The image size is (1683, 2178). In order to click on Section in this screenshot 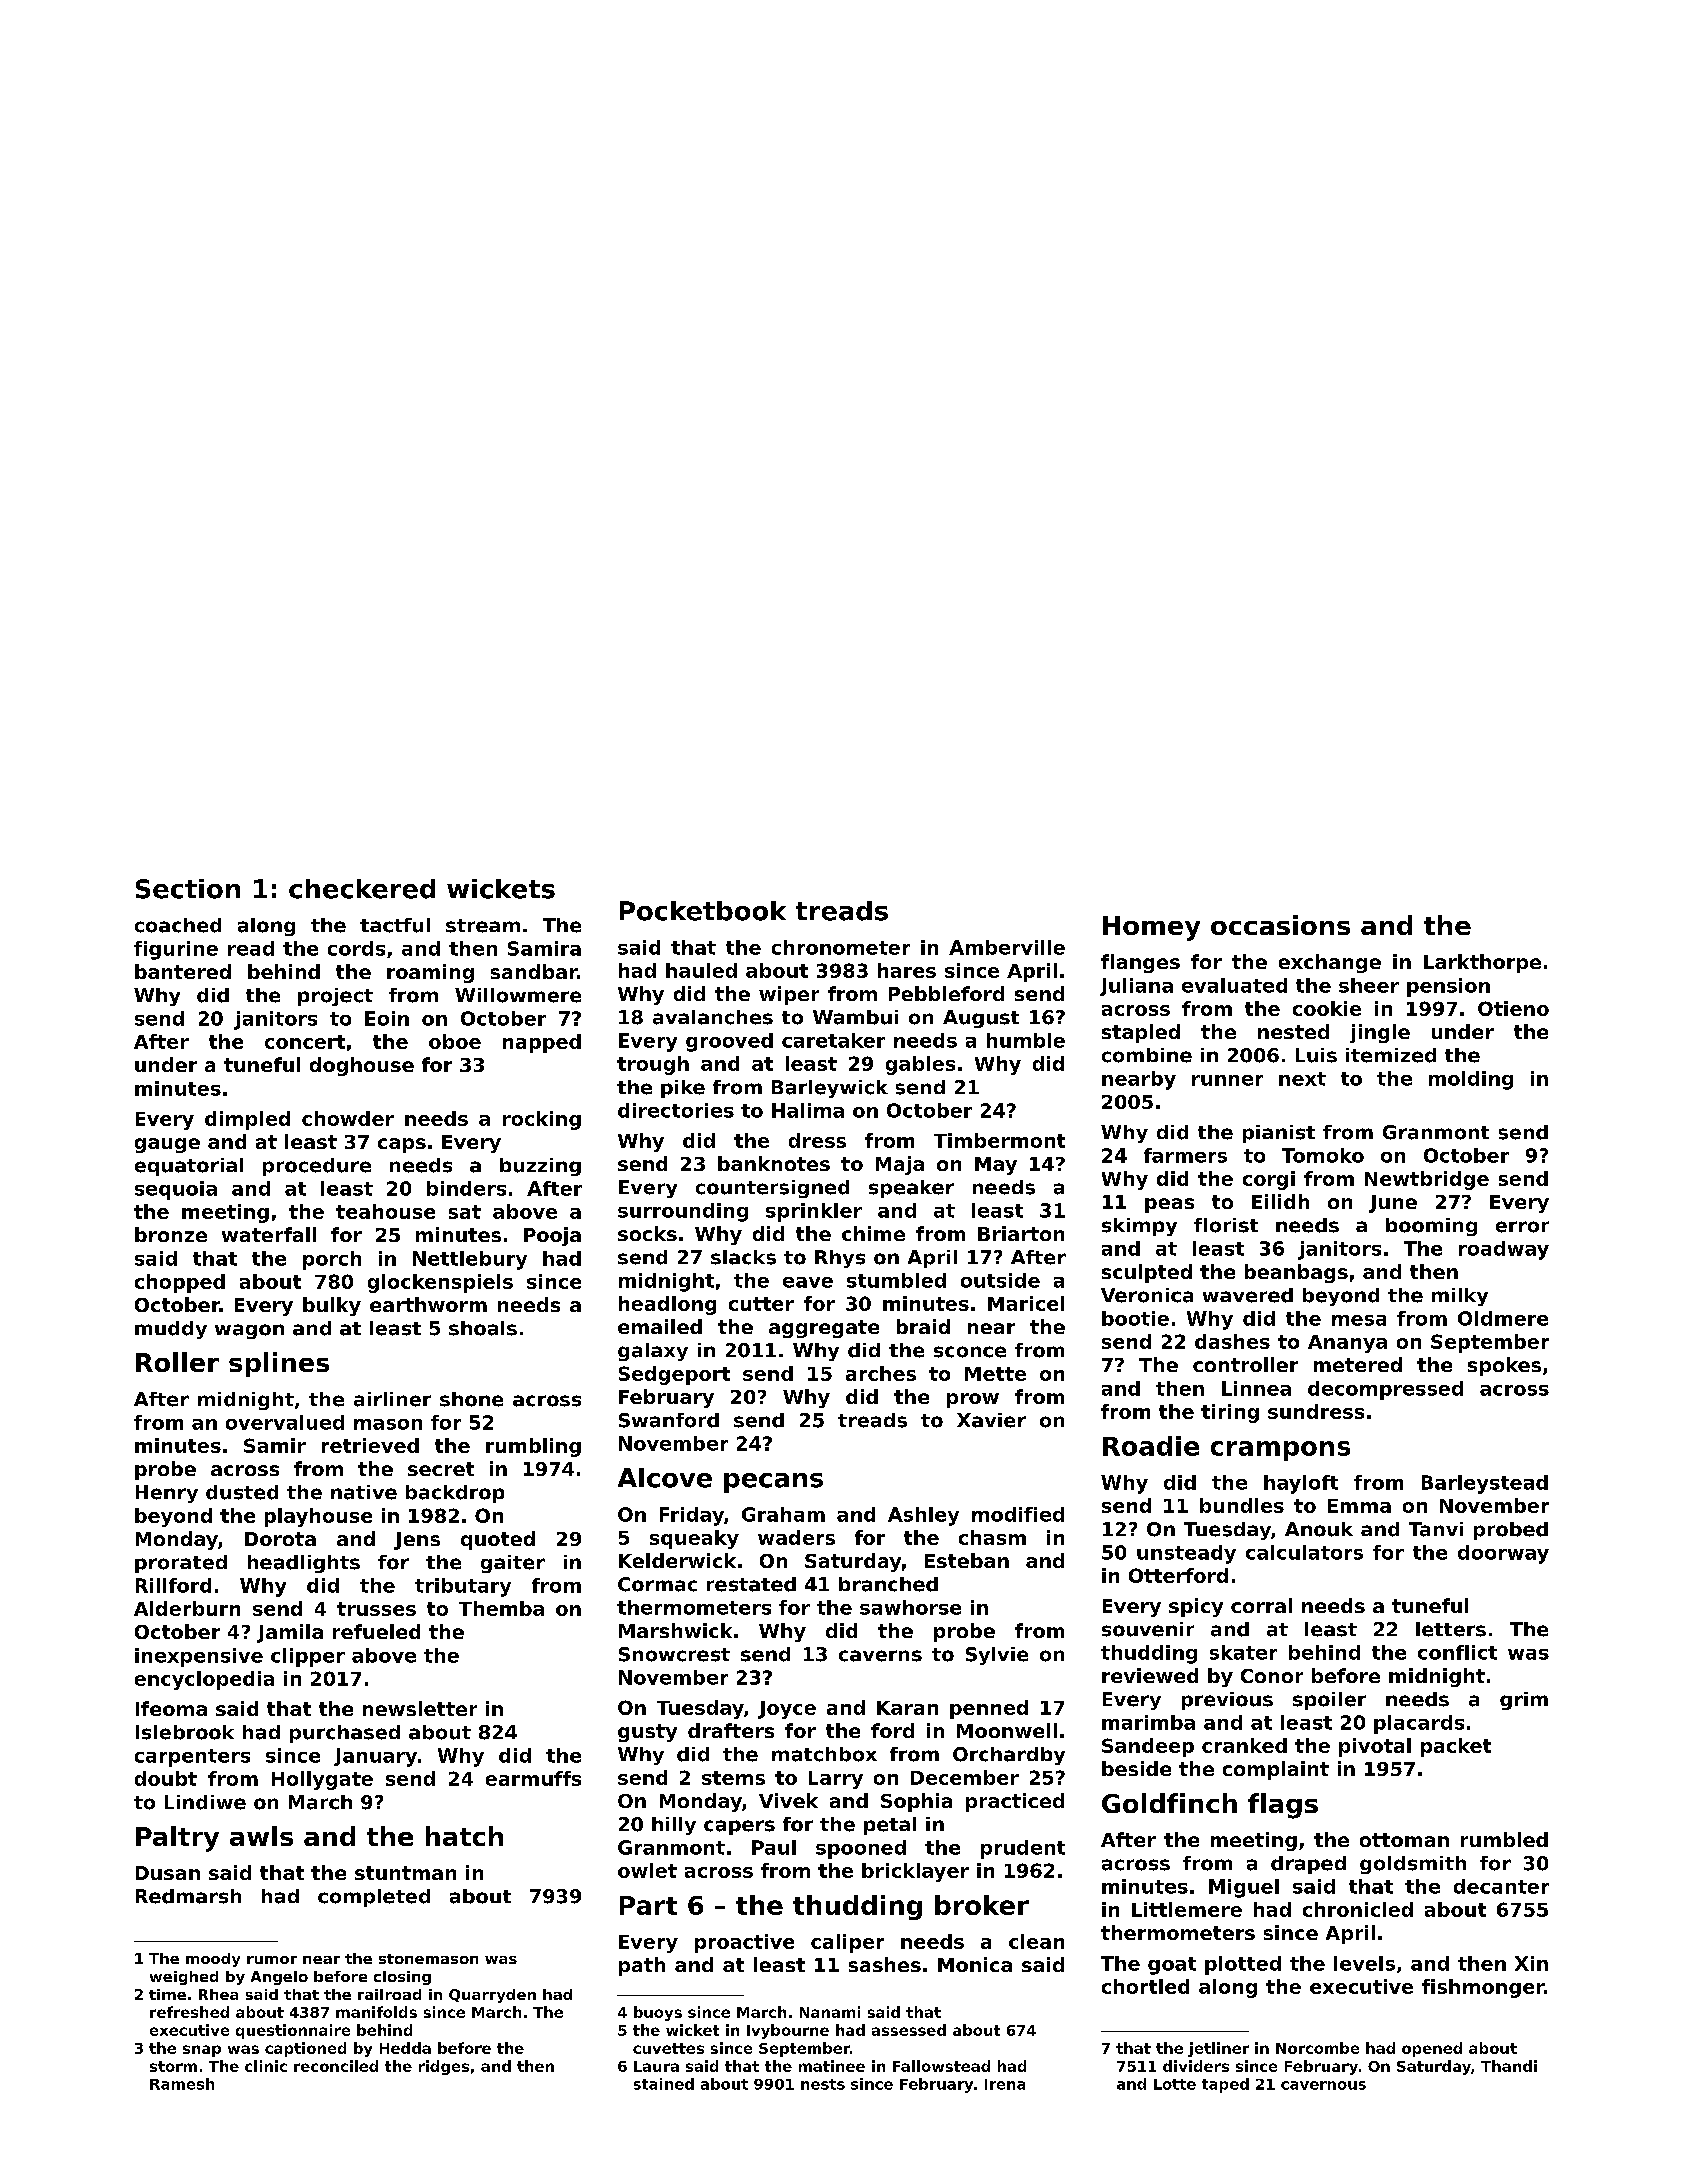, I will do `click(188, 889)`.
